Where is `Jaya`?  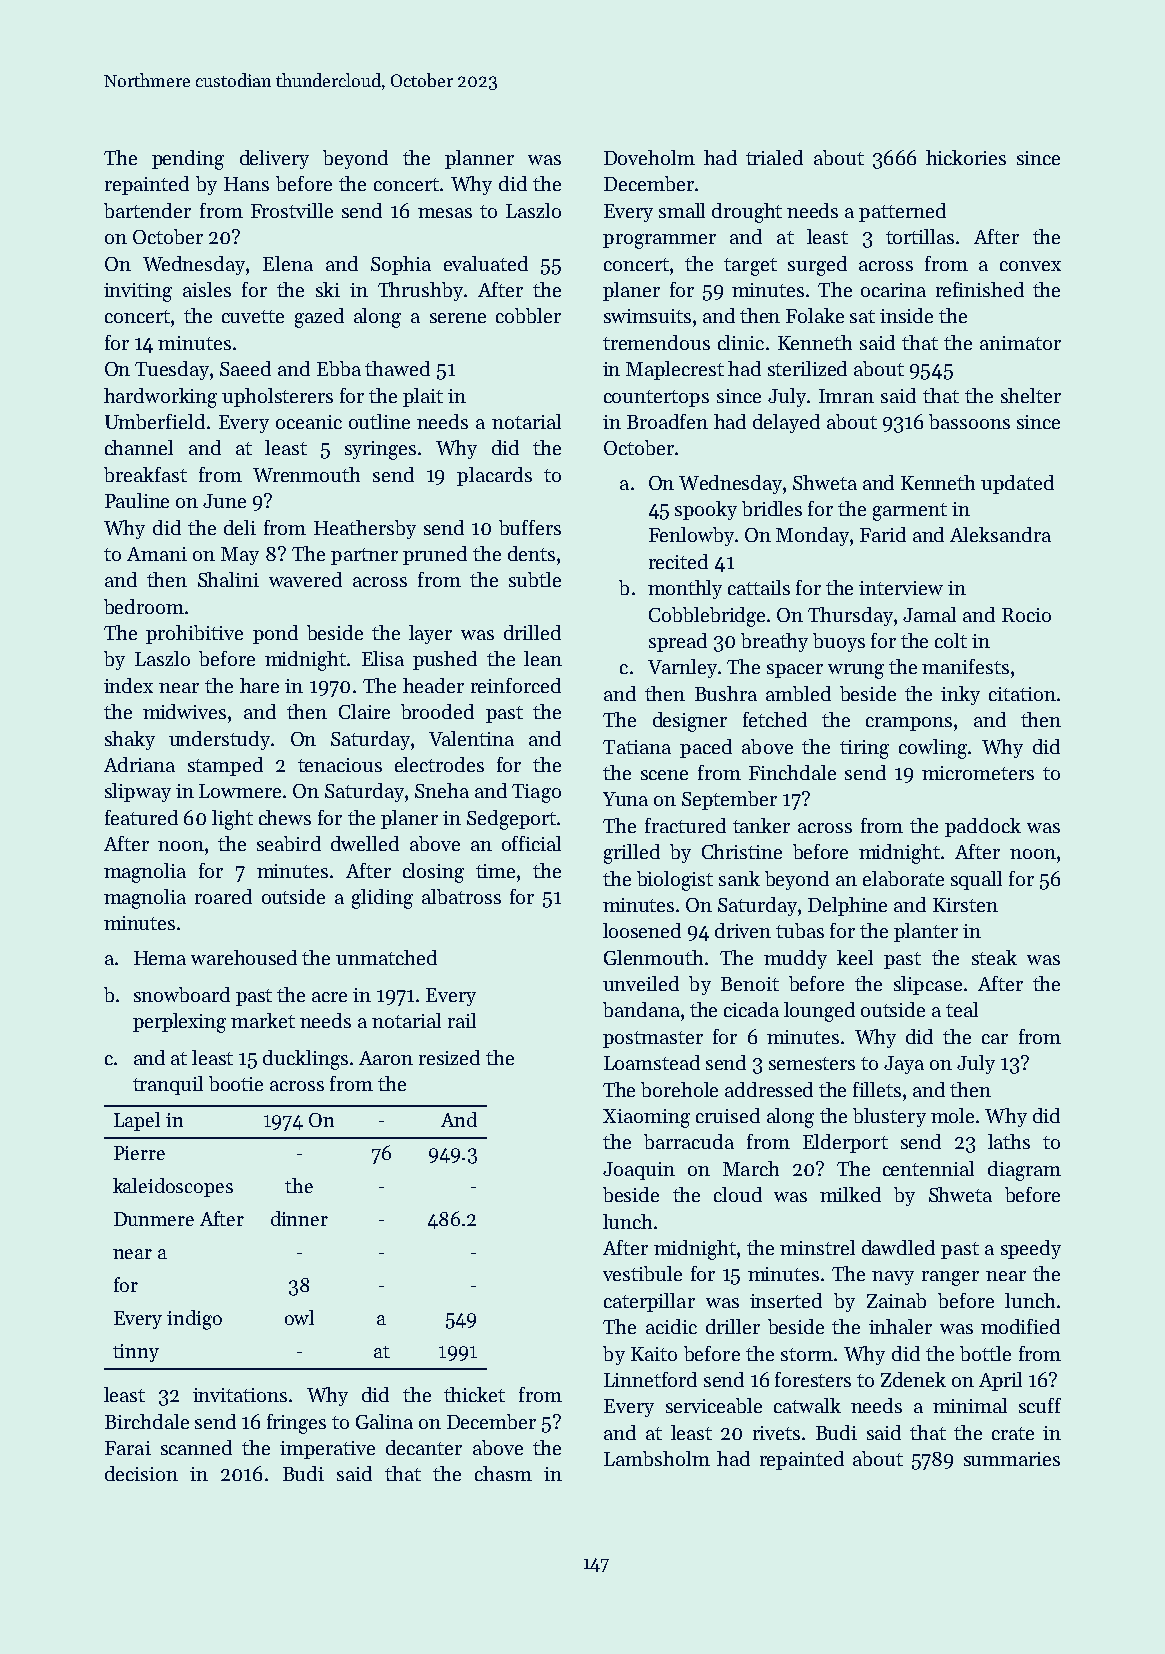
Jaya is located at coordinates (904, 1065).
